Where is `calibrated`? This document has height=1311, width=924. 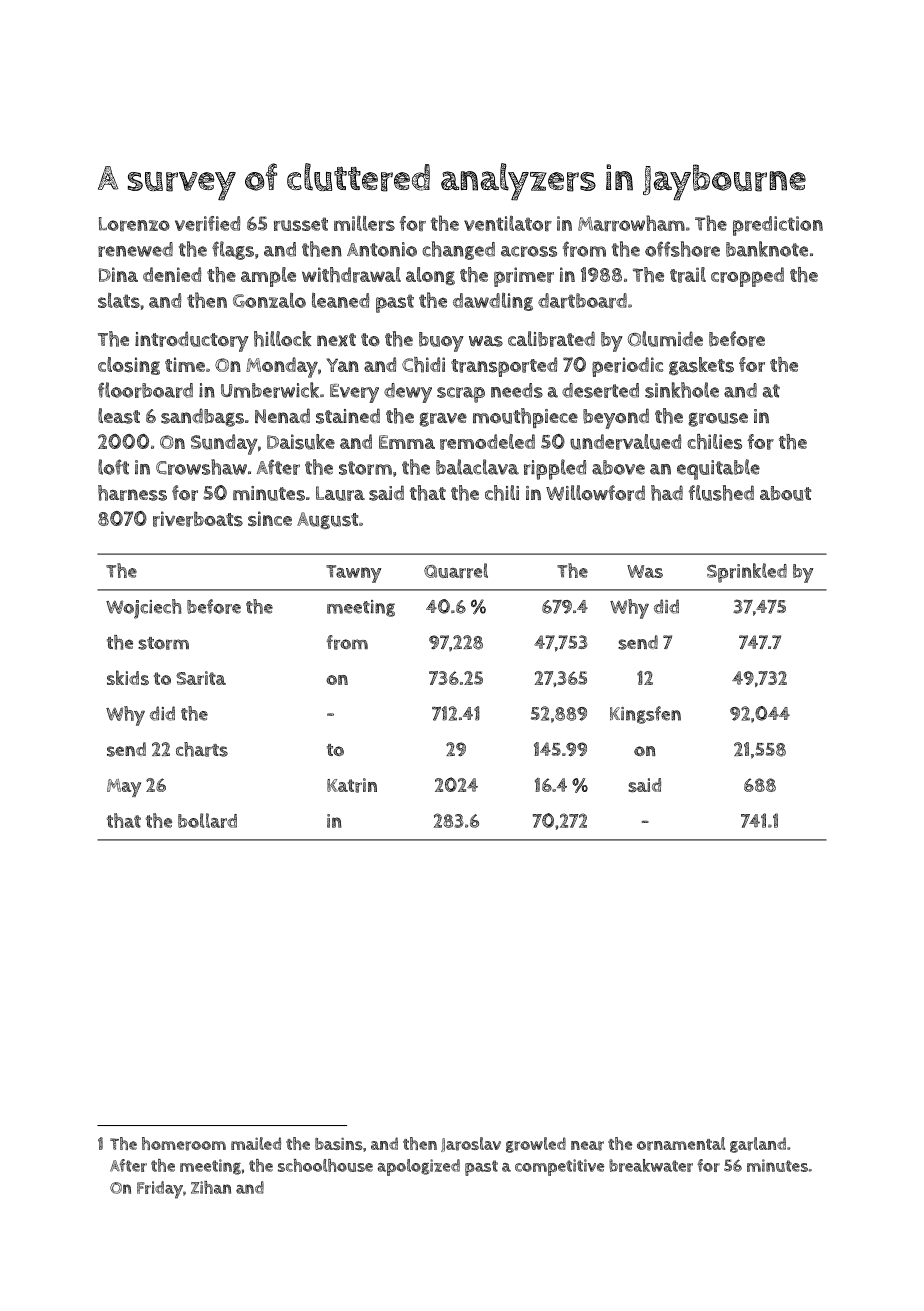 calibrated is located at coordinates (551, 339).
